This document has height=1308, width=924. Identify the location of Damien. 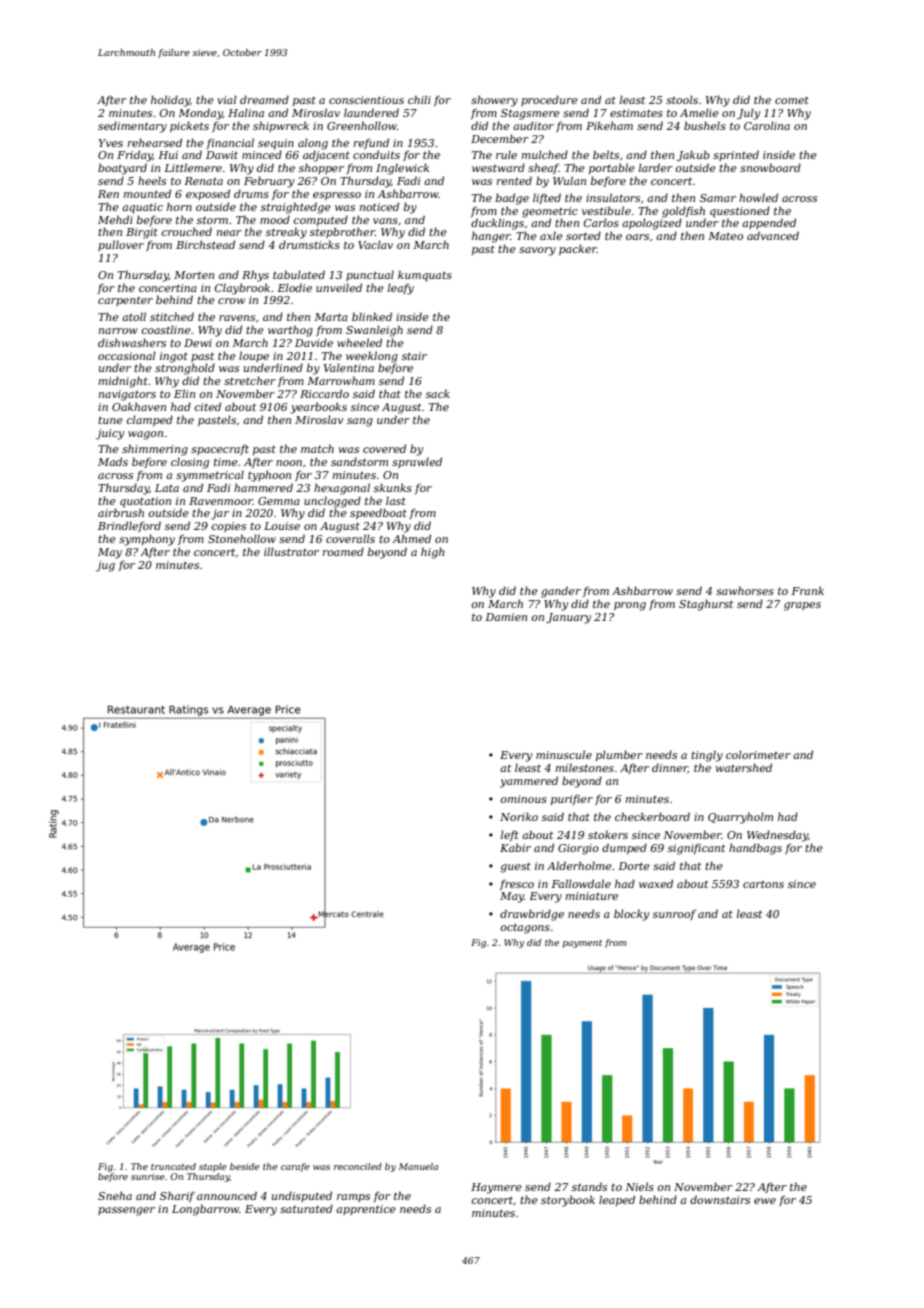
(506, 617).
